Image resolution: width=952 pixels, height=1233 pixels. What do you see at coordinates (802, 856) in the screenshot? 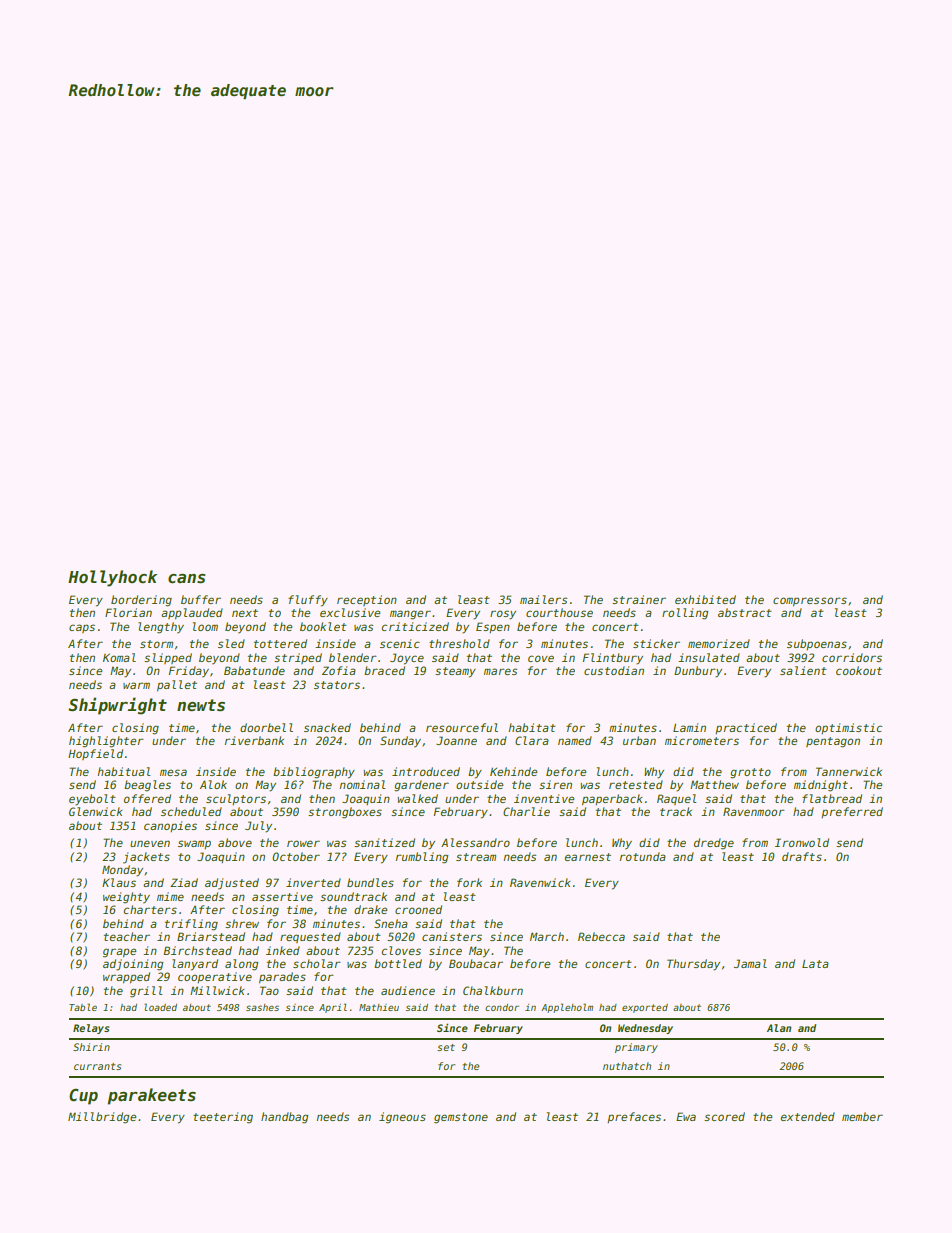
I see `drafts` at bounding box center [802, 856].
